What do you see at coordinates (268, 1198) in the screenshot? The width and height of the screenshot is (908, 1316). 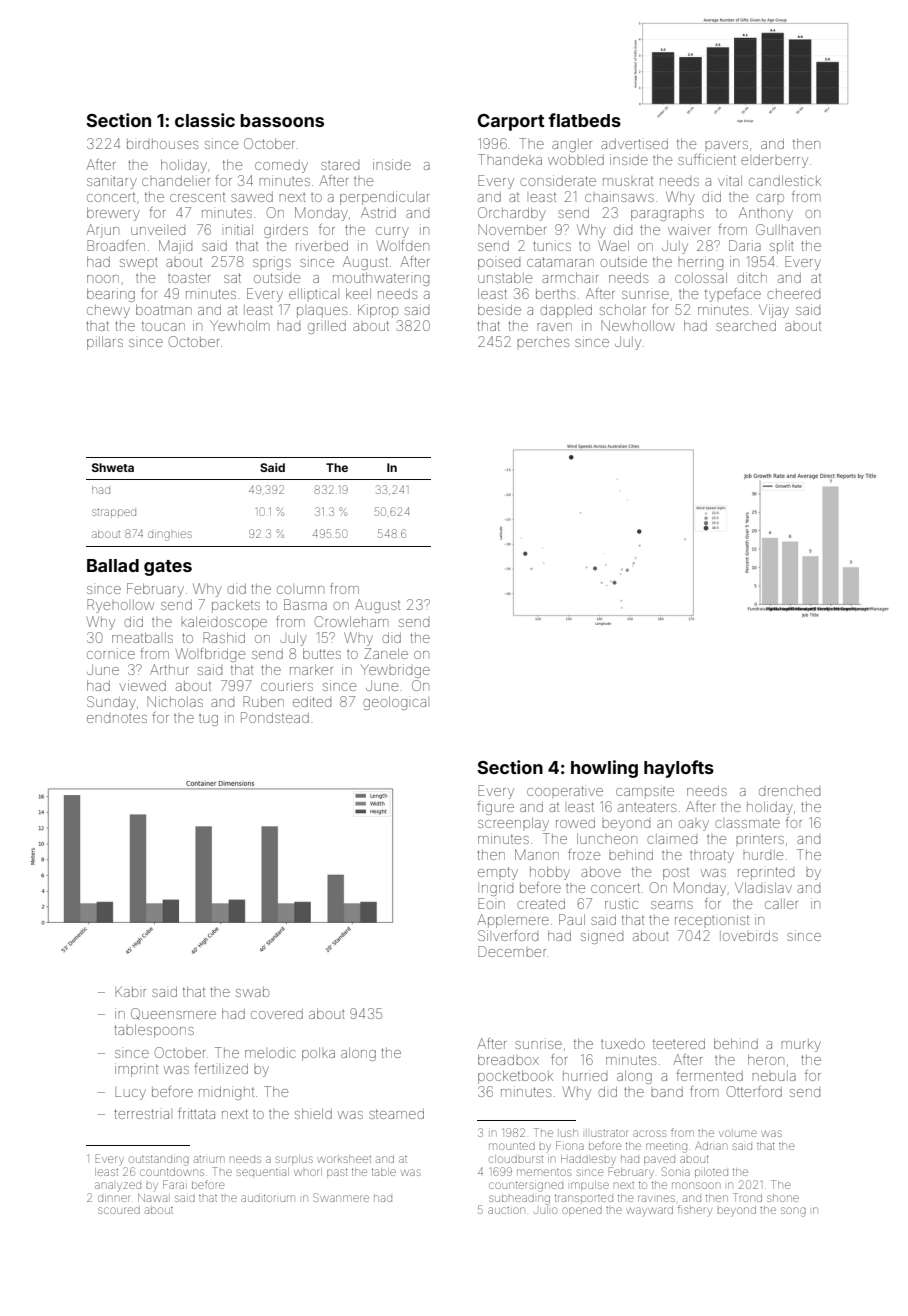 I see `auditorium` at bounding box center [268, 1198].
